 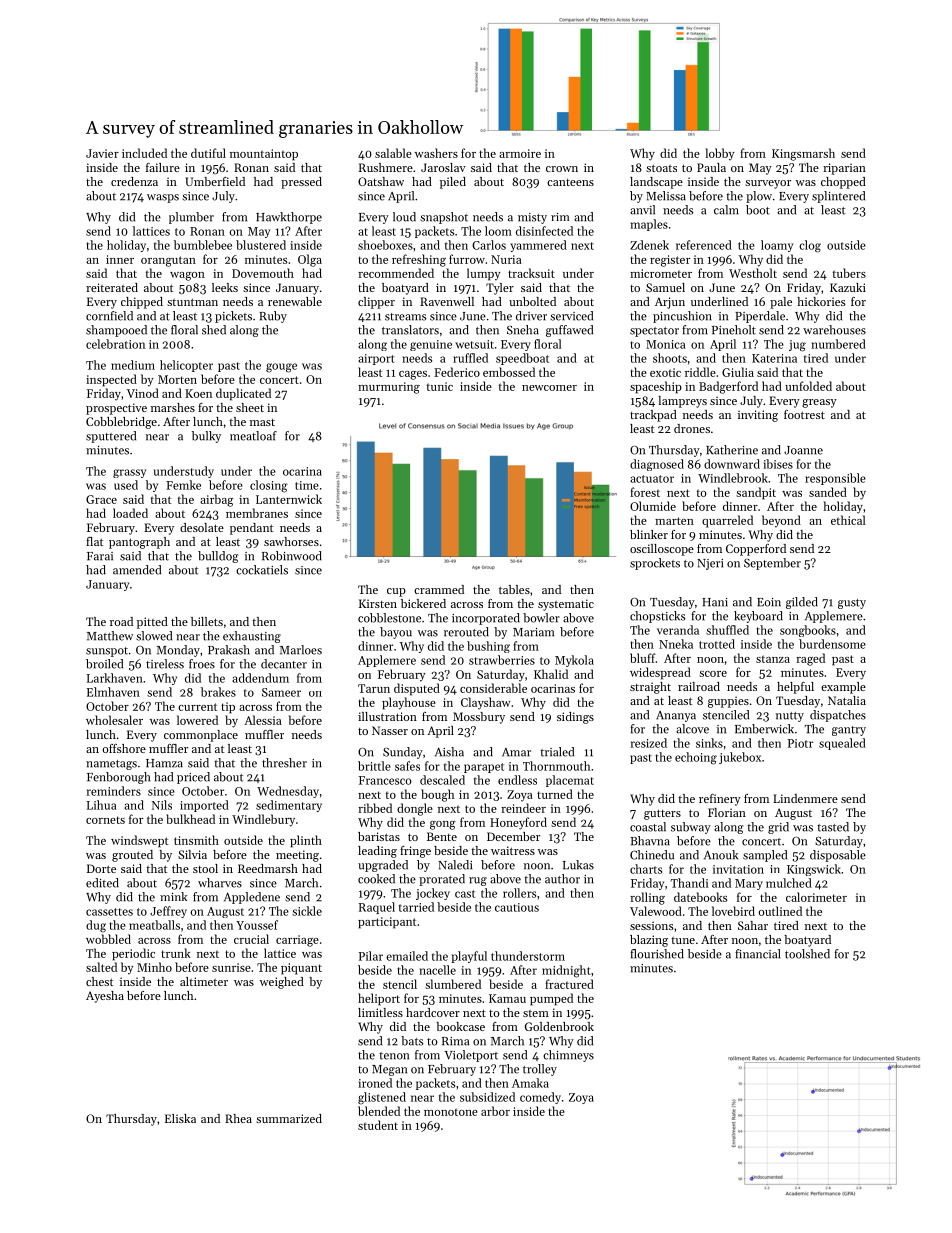 What do you see at coordinates (100, 556) in the document?
I see `Farai` at bounding box center [100, 556].
